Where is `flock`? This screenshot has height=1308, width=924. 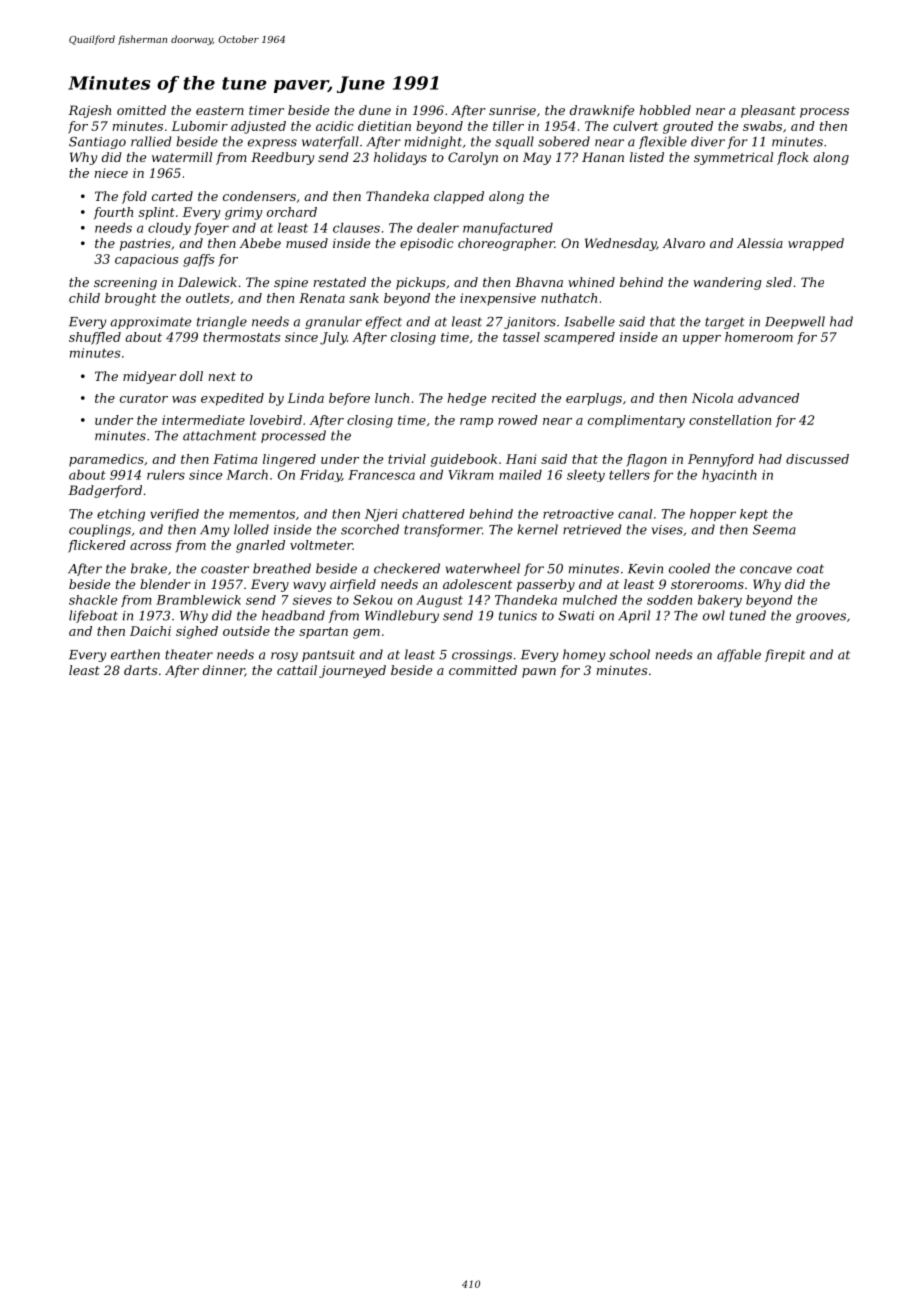 flock is located at coordinates (793, 158).
